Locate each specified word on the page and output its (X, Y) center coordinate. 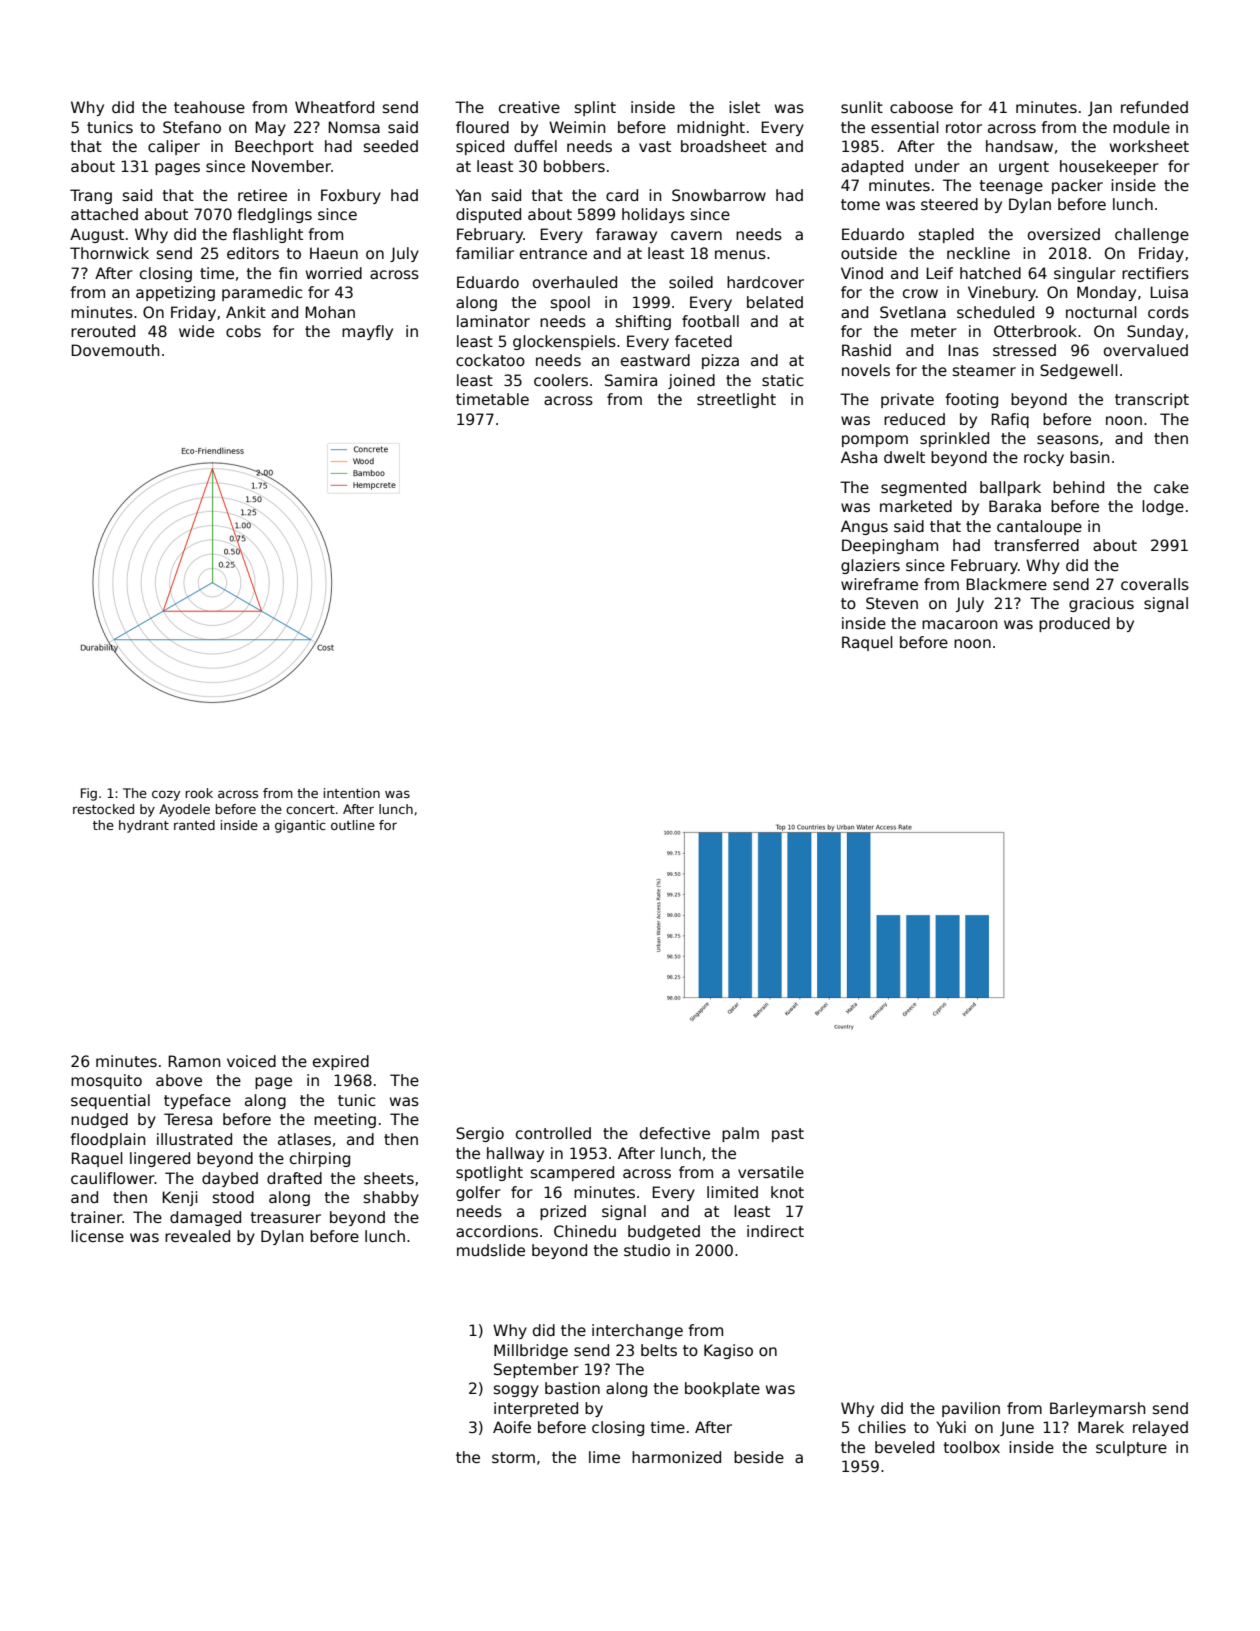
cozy (166, 795)
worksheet (1149, 146)
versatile (771, 1172)
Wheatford (334, 107)
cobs (243, 331)
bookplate (722, 1389)
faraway (626, 235)
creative (529, 107)
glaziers (870, 566)
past (788, 1135)
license (97, 1236)
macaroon (959, 624)
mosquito (106, 1081)
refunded (1154, 107)
